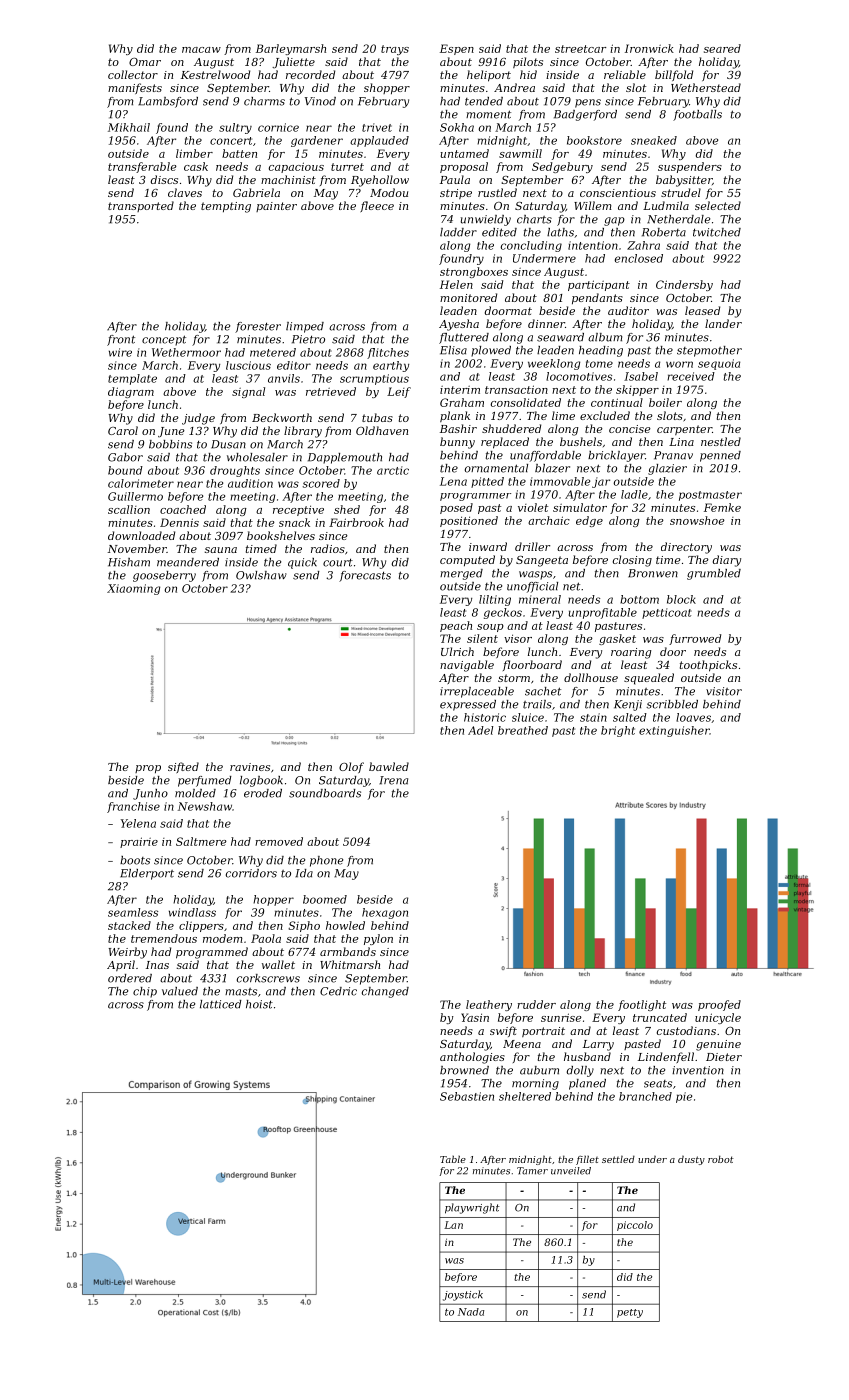  I want to click on seared, so click(722, 48).
